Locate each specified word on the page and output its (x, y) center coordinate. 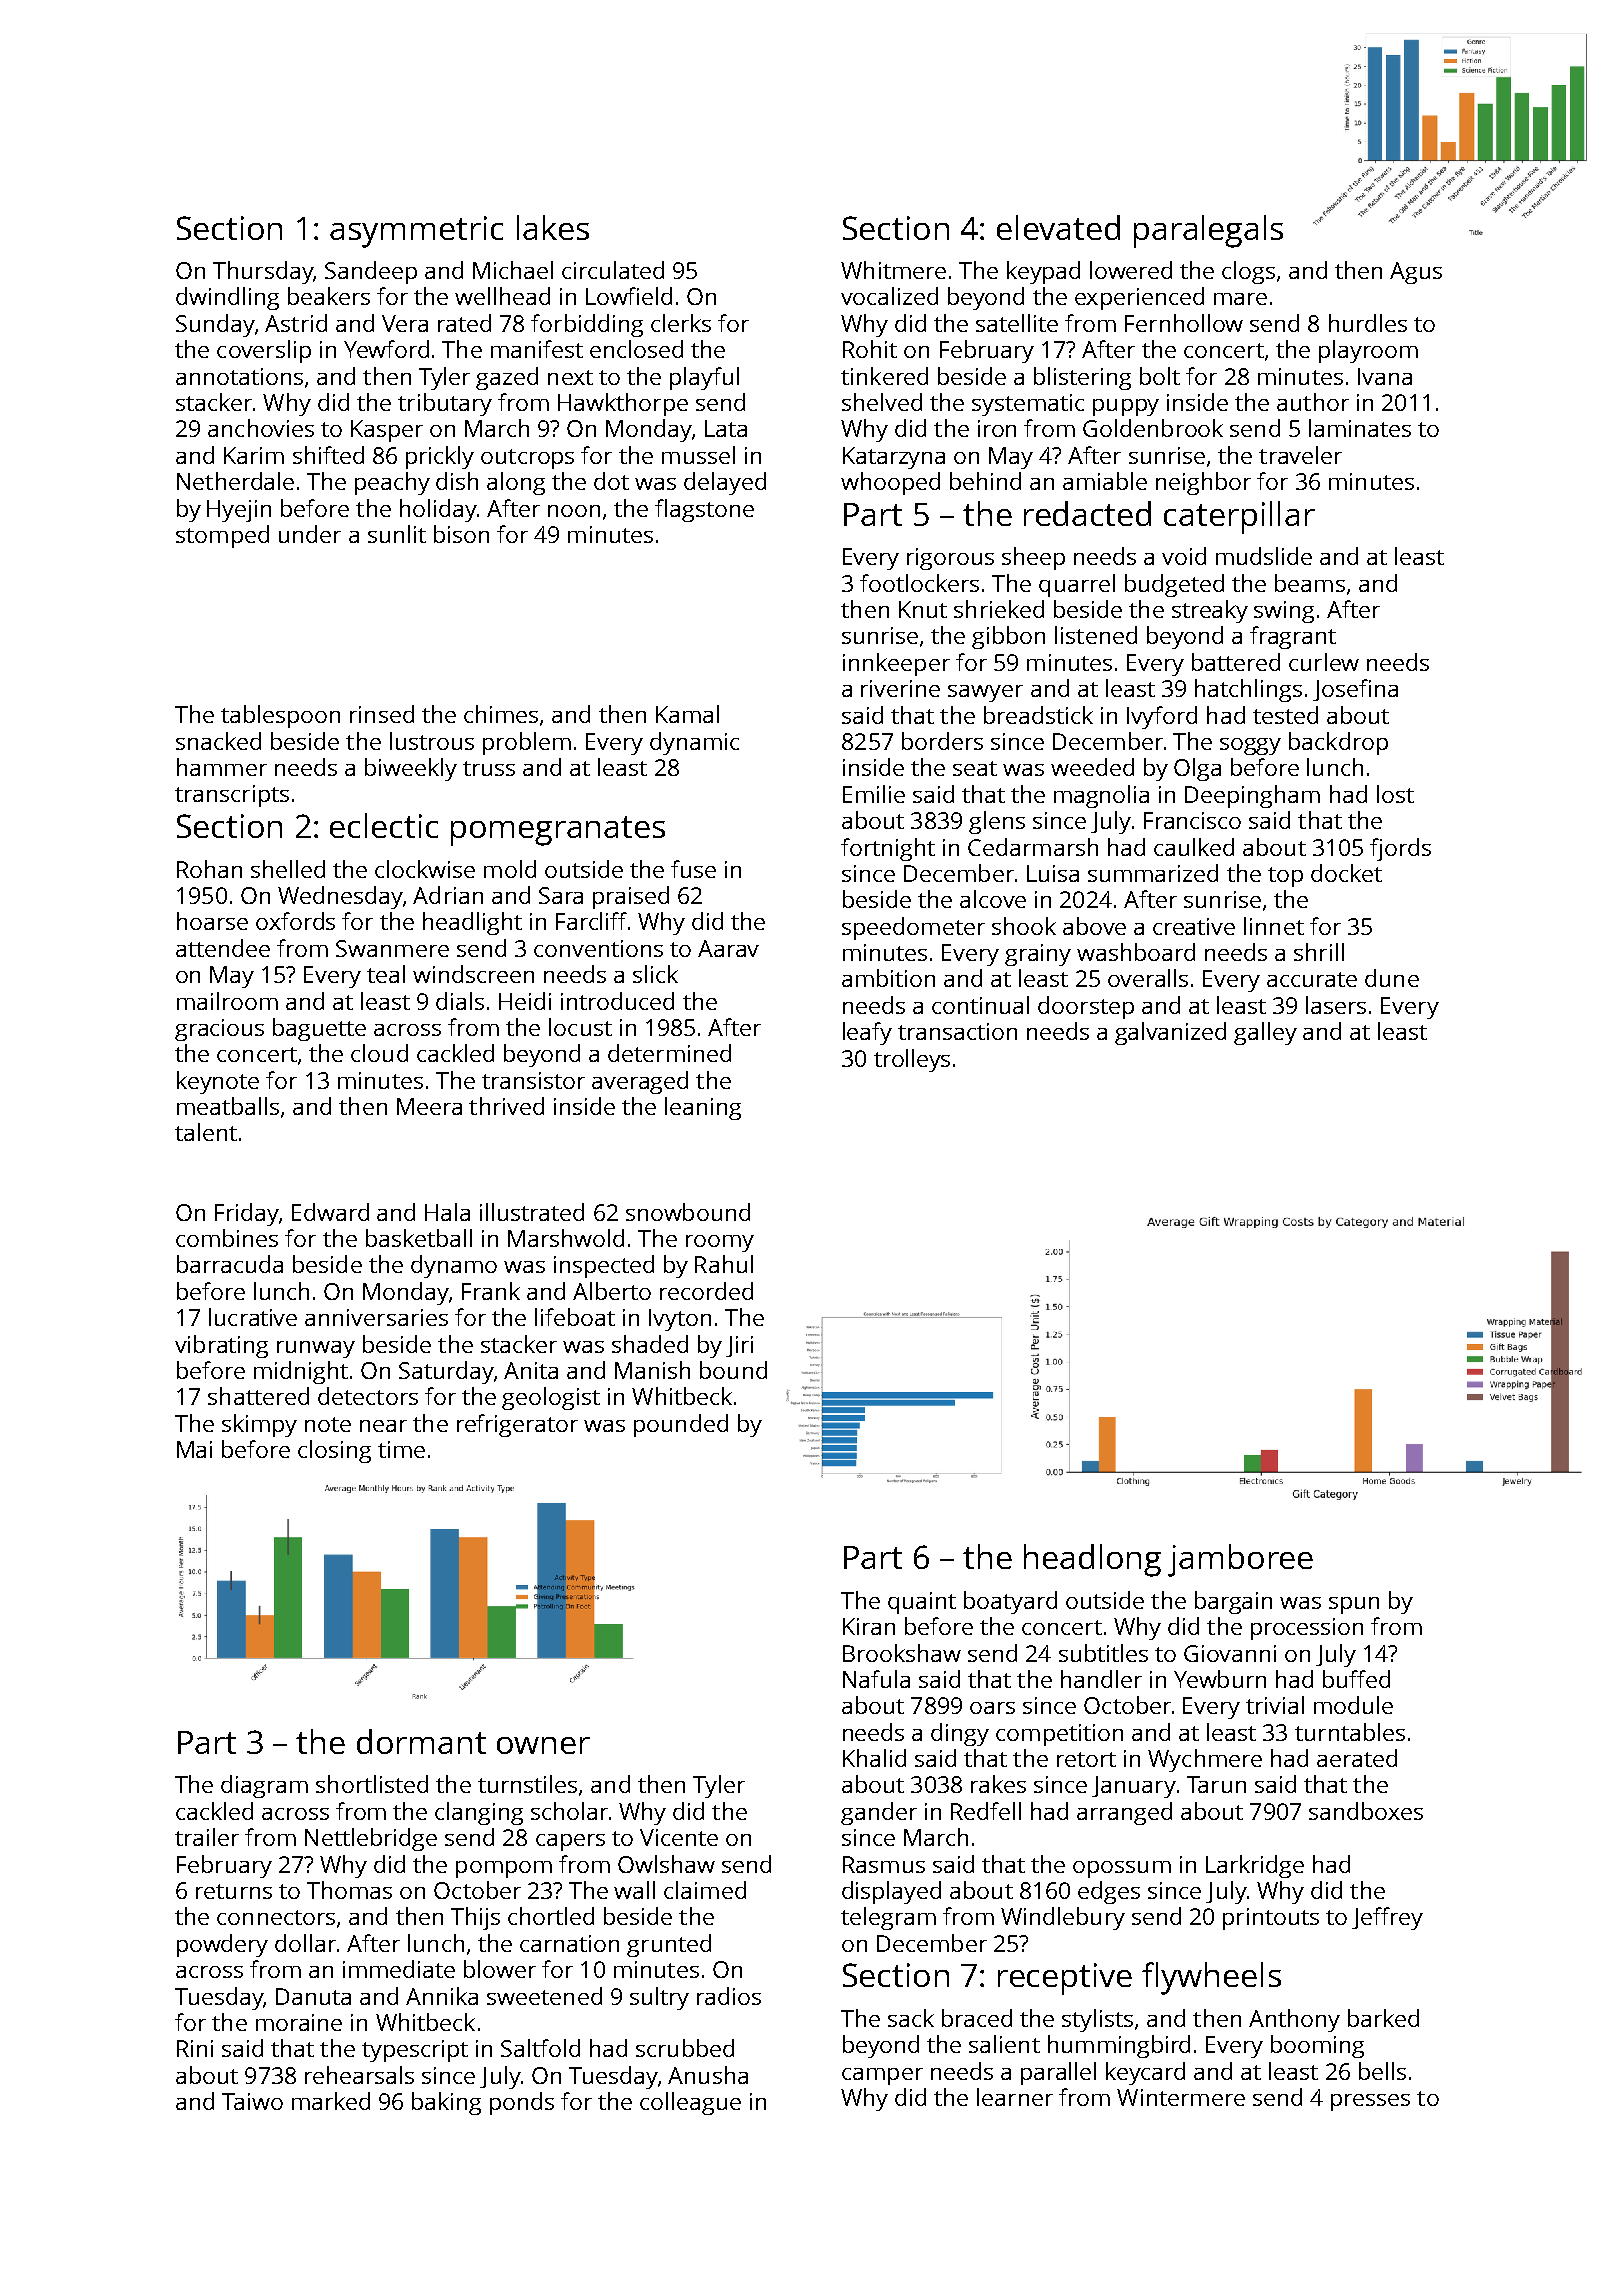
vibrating (221, 1346)
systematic (1028, 405)
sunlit (397, 534)
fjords (1400, 849)
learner (1015, 2097)
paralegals (1208, 231)
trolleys (912, 1060)
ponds (522, 2103)
